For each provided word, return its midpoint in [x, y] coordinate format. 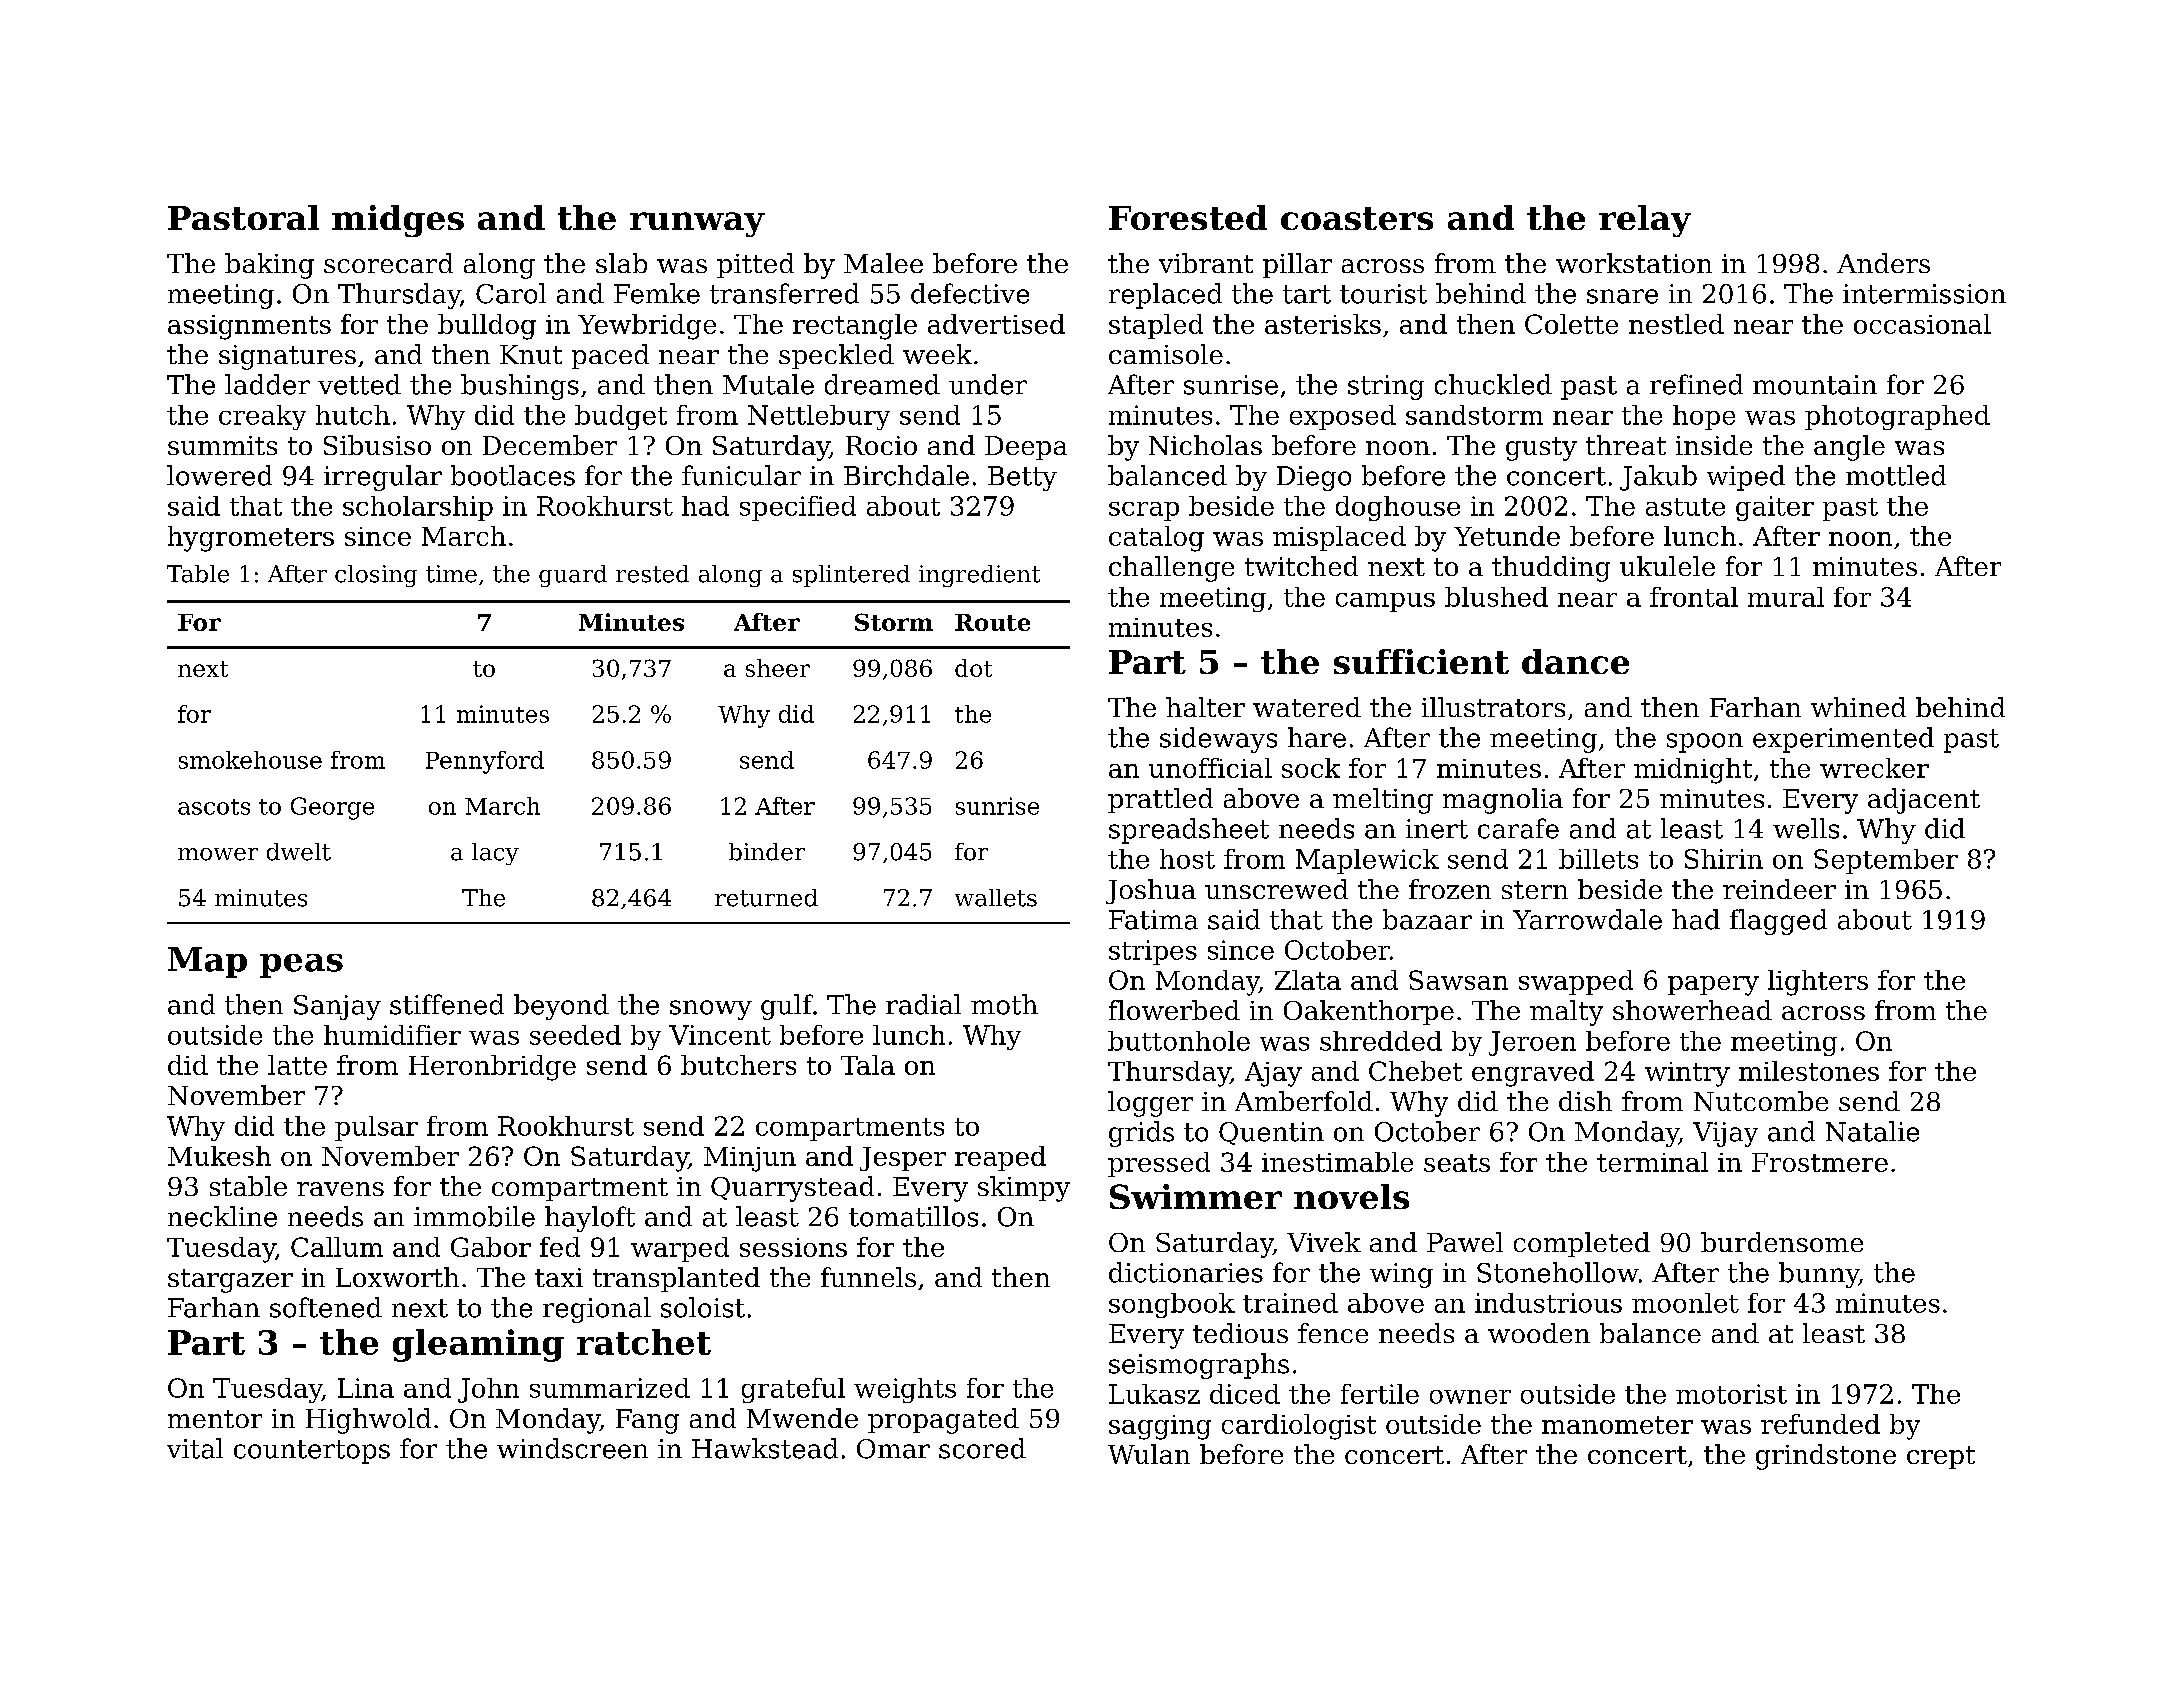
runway [697, 224]
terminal [1652, 1162]
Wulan [1149, 1454]
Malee [883, 263]
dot [973, 668]
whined [1858, 707]
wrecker [1874, 768]
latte [297, 1065]
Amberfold [1304, 1101]
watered [1307, 707]
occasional [1922, 324]
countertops [312, 1452]
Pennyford [485, 762]
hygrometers [251, 539]
